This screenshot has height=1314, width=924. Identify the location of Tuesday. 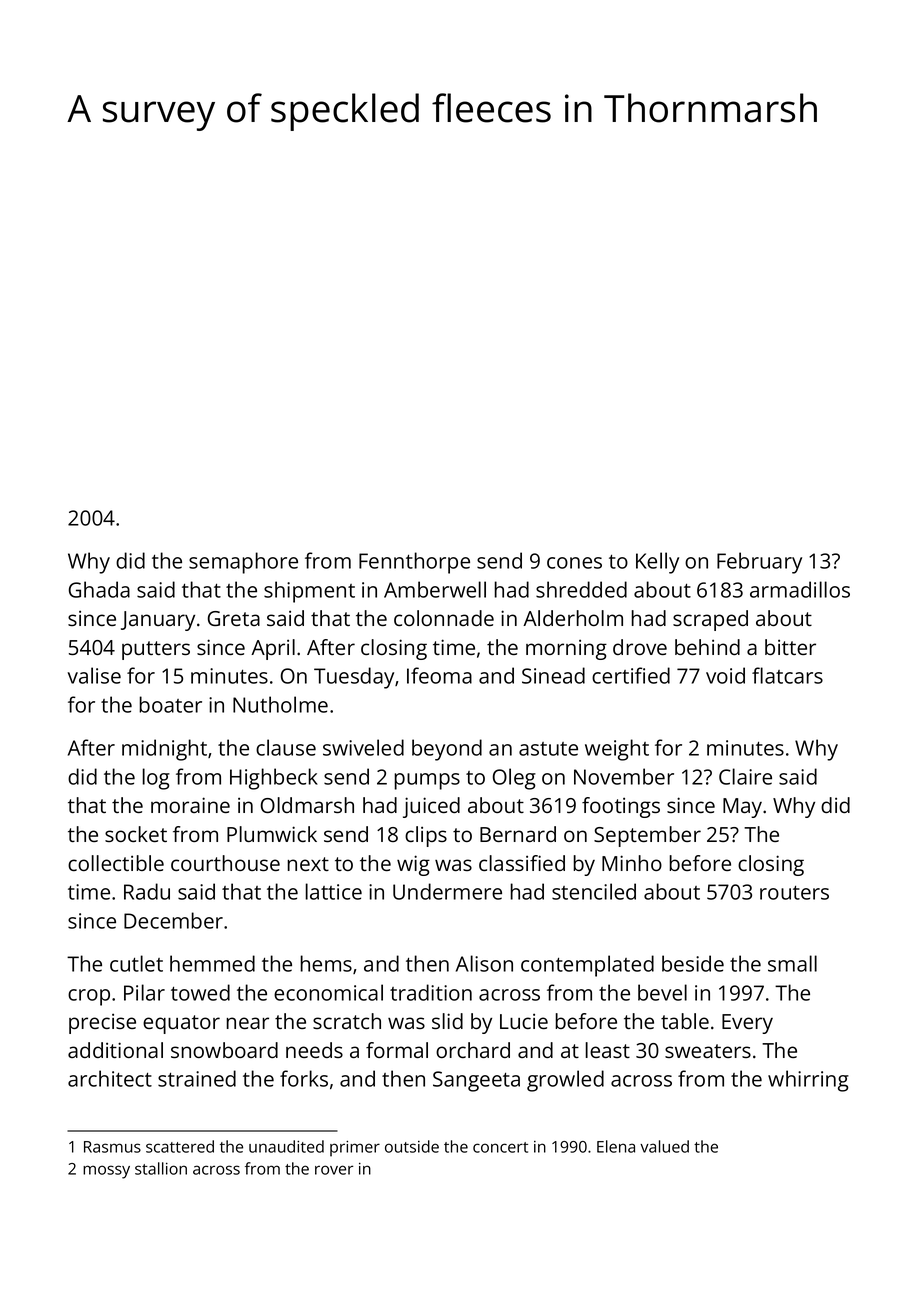
(354, 678).
